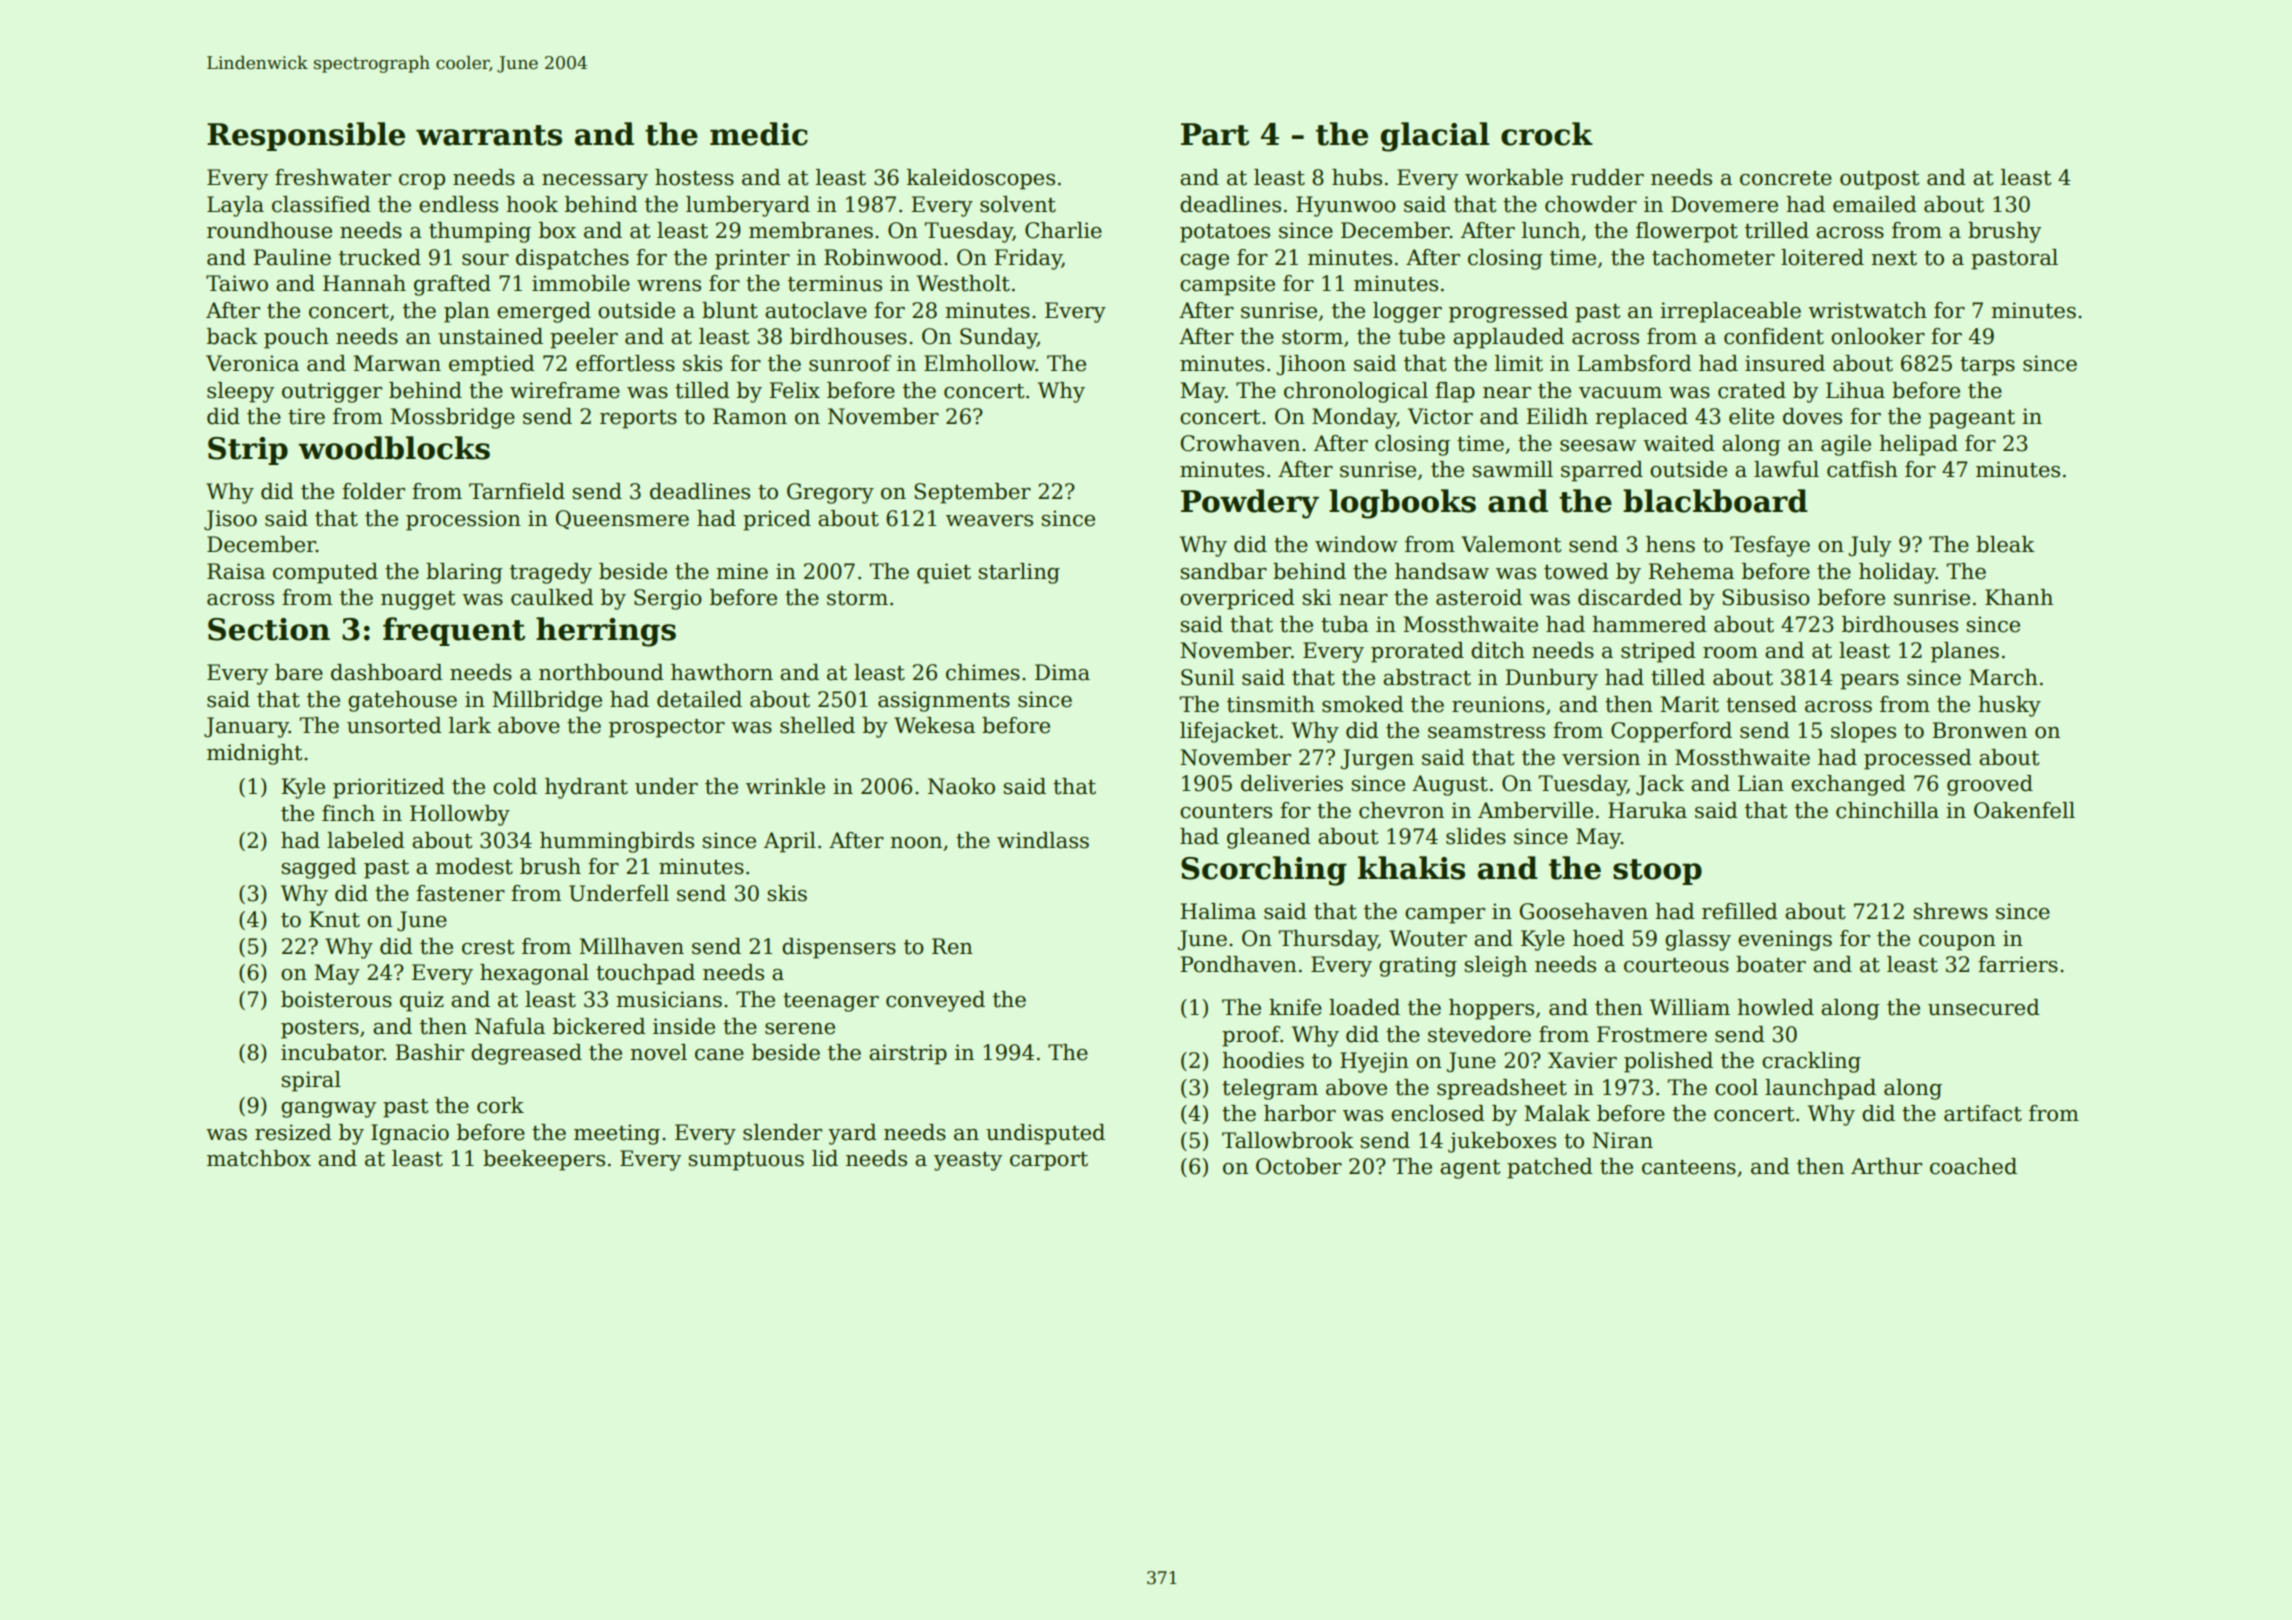 This page has width=2292, height=1620. What do you see at coordinates (1223, 571) in the page?
I see `sandbar` at bounding box center [1223, 571].
